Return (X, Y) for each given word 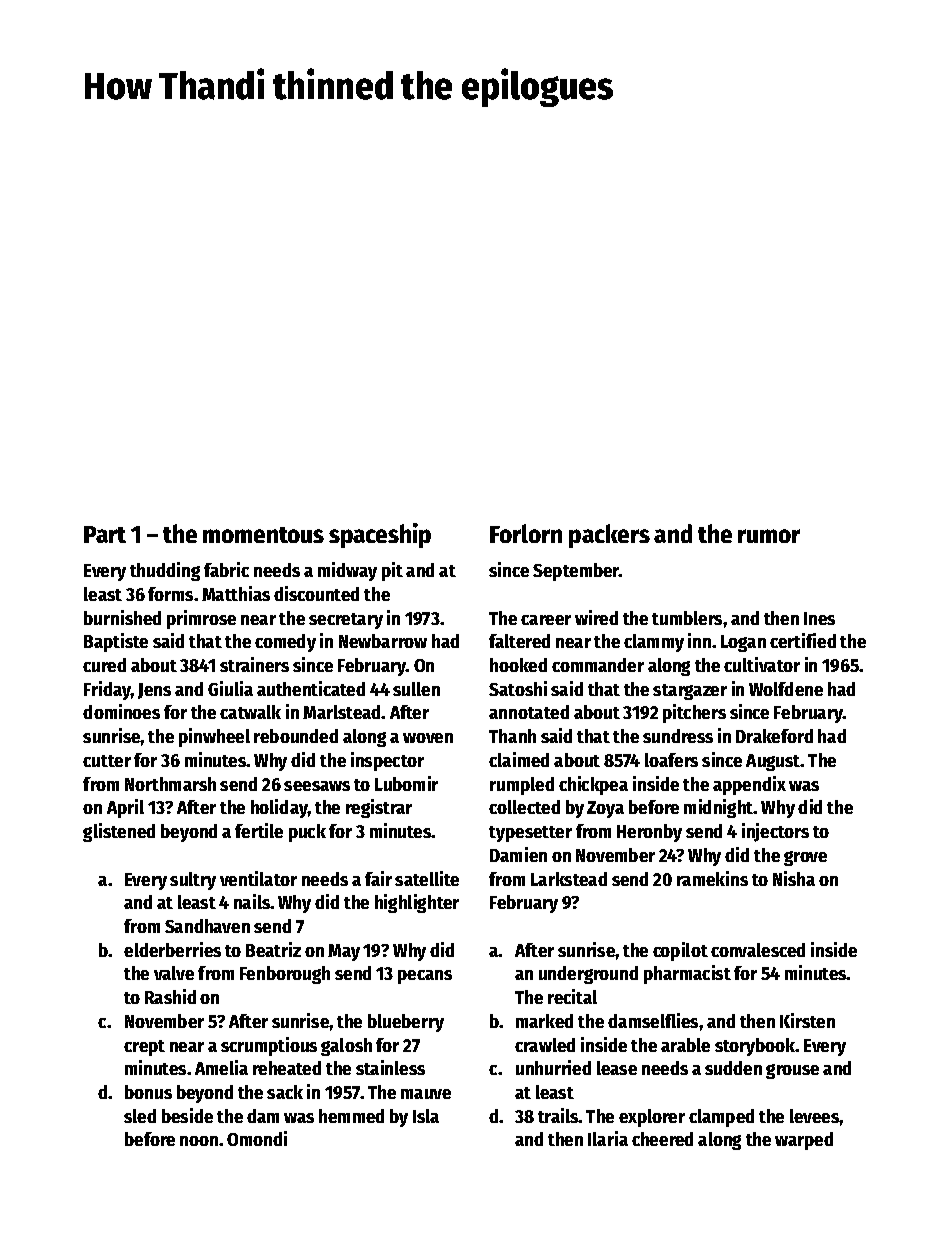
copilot (680, 951)
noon (199, 1141)
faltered (519, 641)
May (344, 952)
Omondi (257, 1138)
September (576, 572)
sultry (193, 881)
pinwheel (214, 737)
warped (804, 1141)
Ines (819, 618)
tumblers (687, 618)
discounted (316, 593)
